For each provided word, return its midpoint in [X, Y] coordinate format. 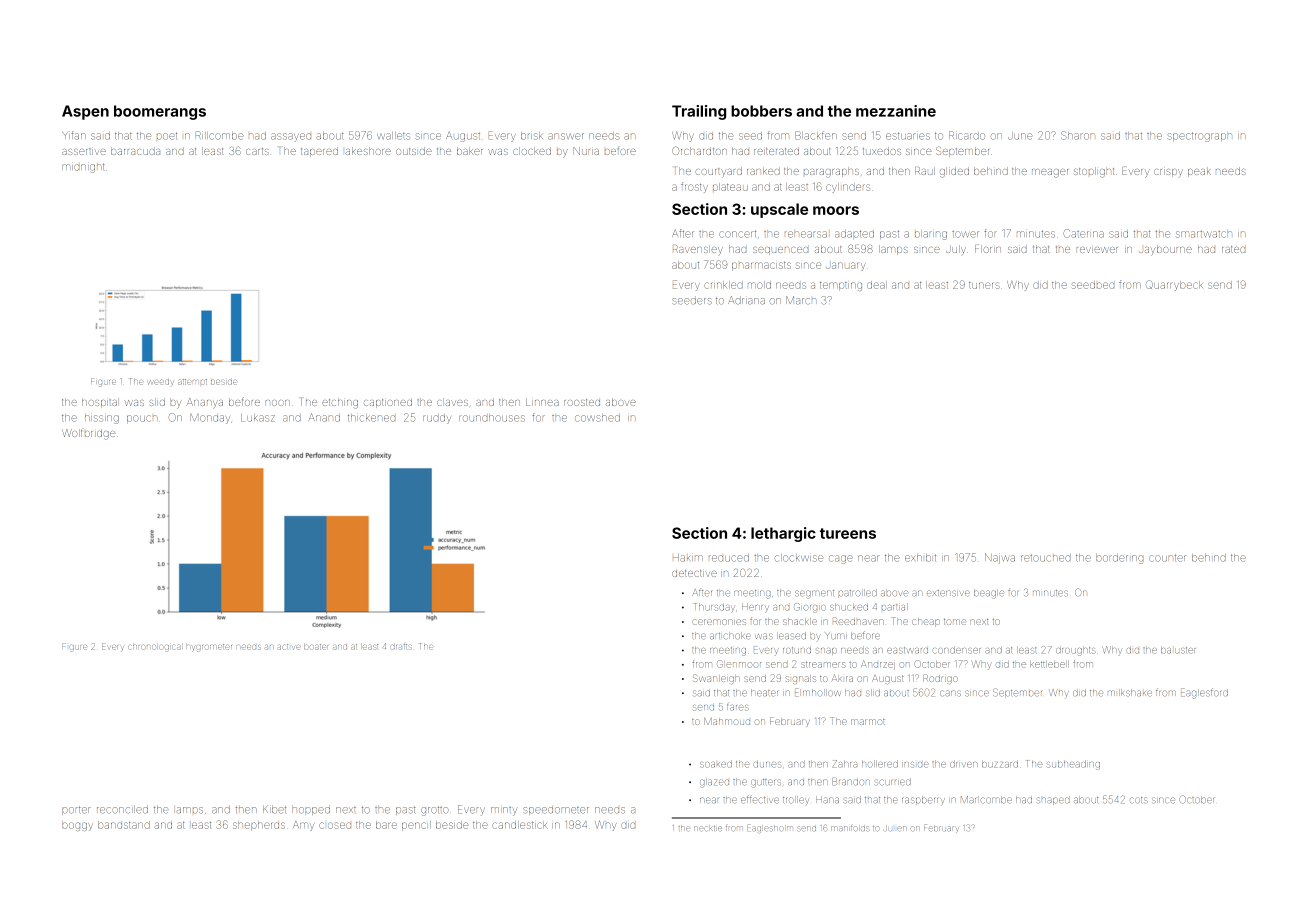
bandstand [124, 825]
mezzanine [896, 111]
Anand [324, 417]
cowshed [597, 418]
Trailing [699, 112]
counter [1167, 558]
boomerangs [160, 112]
